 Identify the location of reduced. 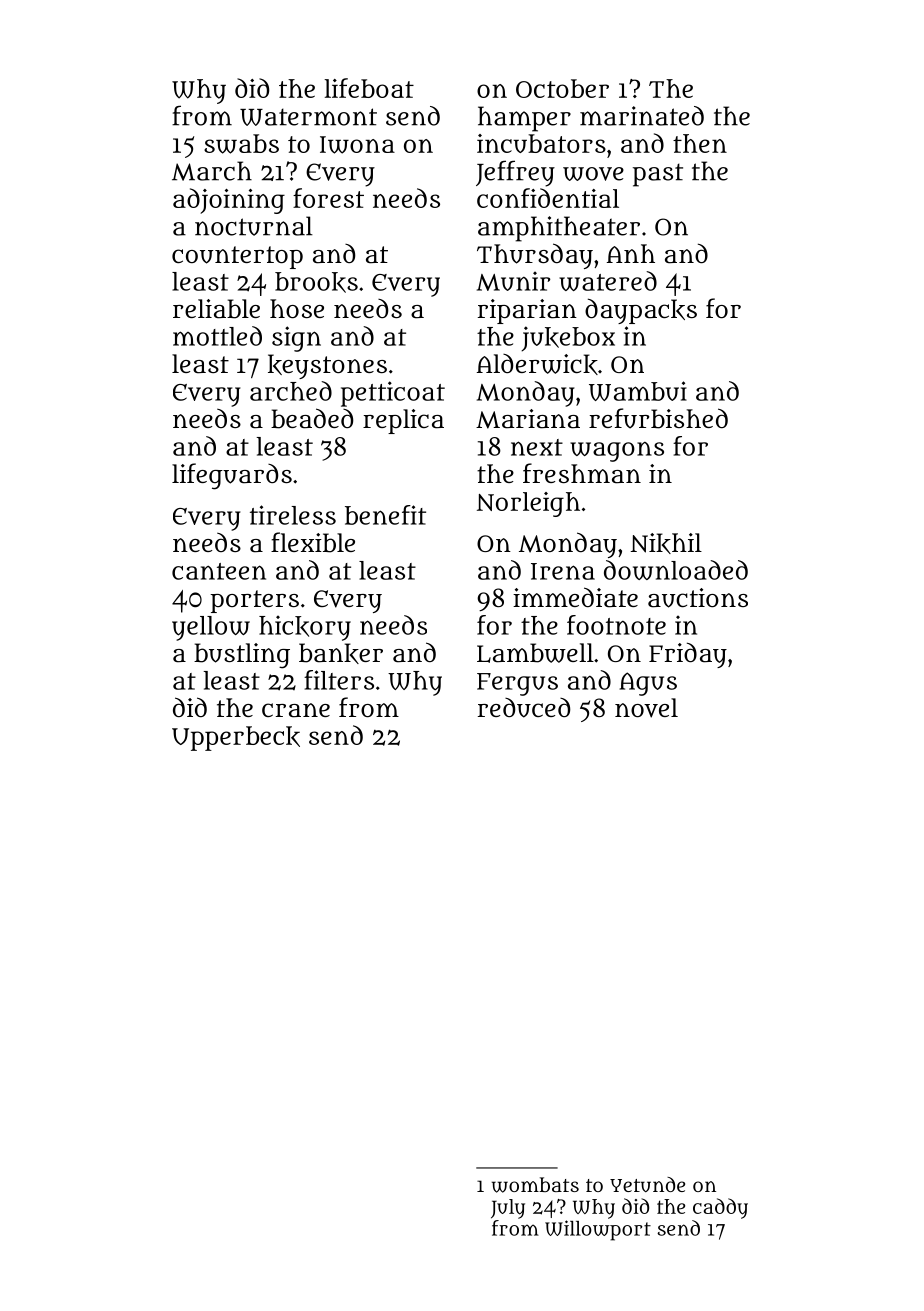
(524, 708).
